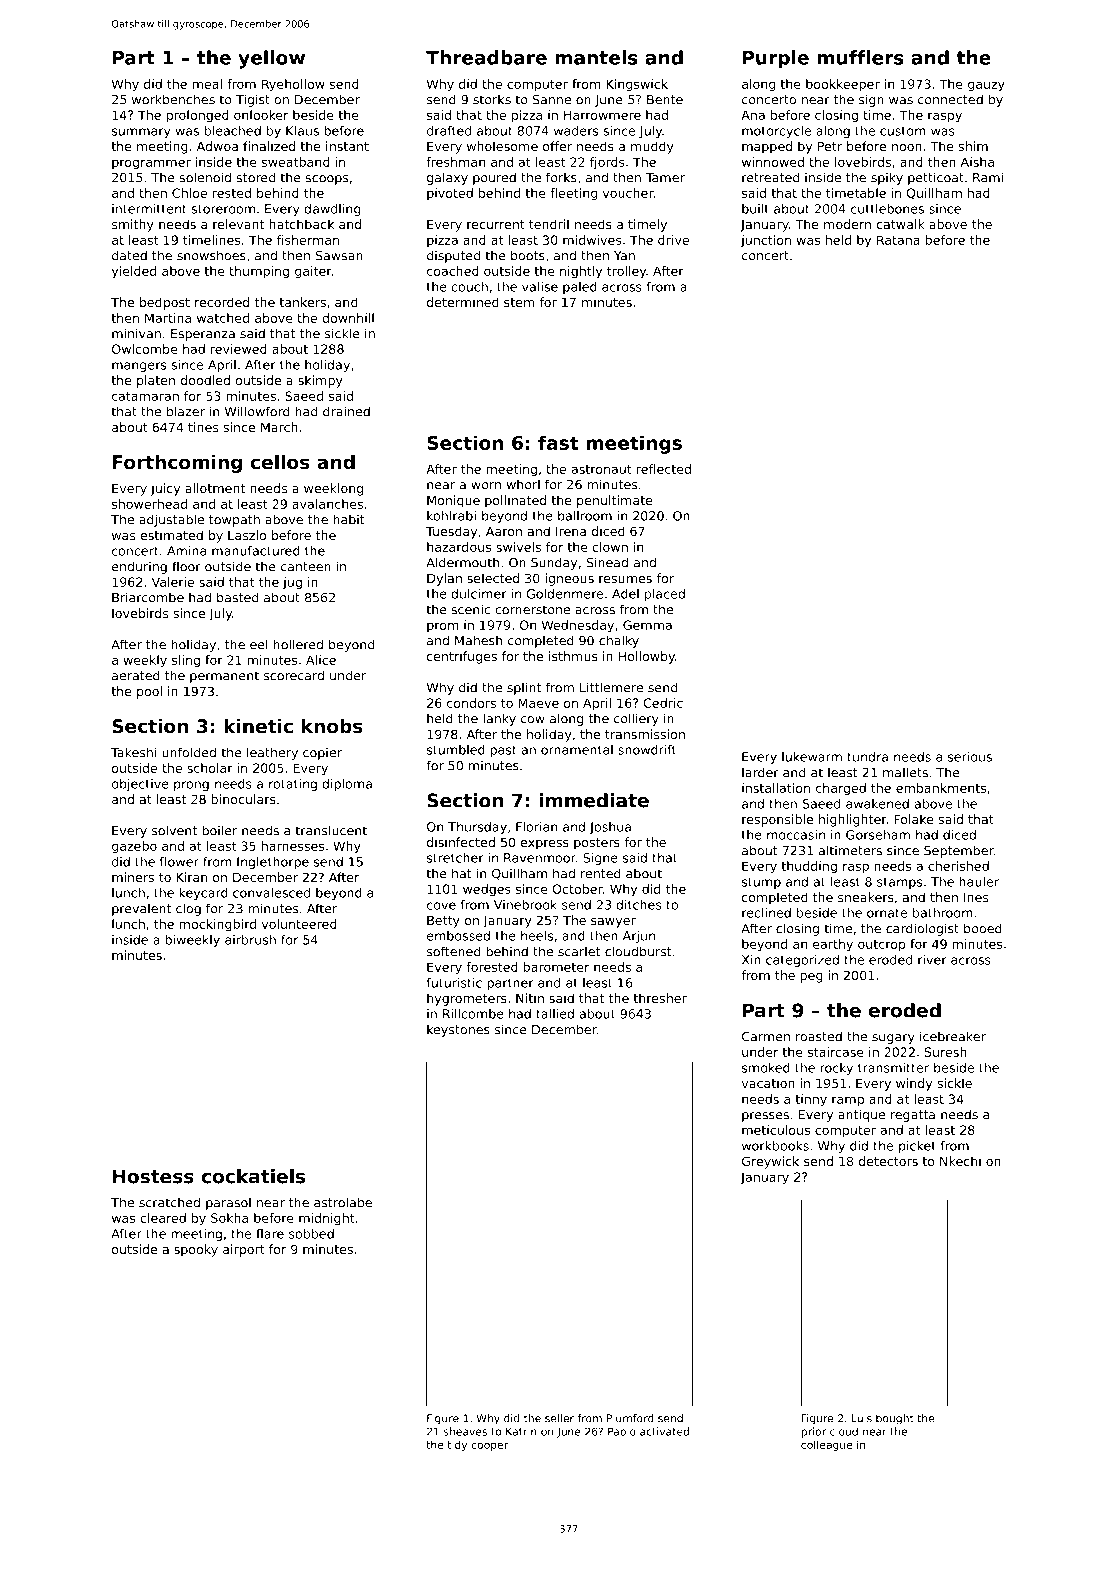  Describe the element at coordinates (169, 1202) in the page. I see `scratched` at that location.
